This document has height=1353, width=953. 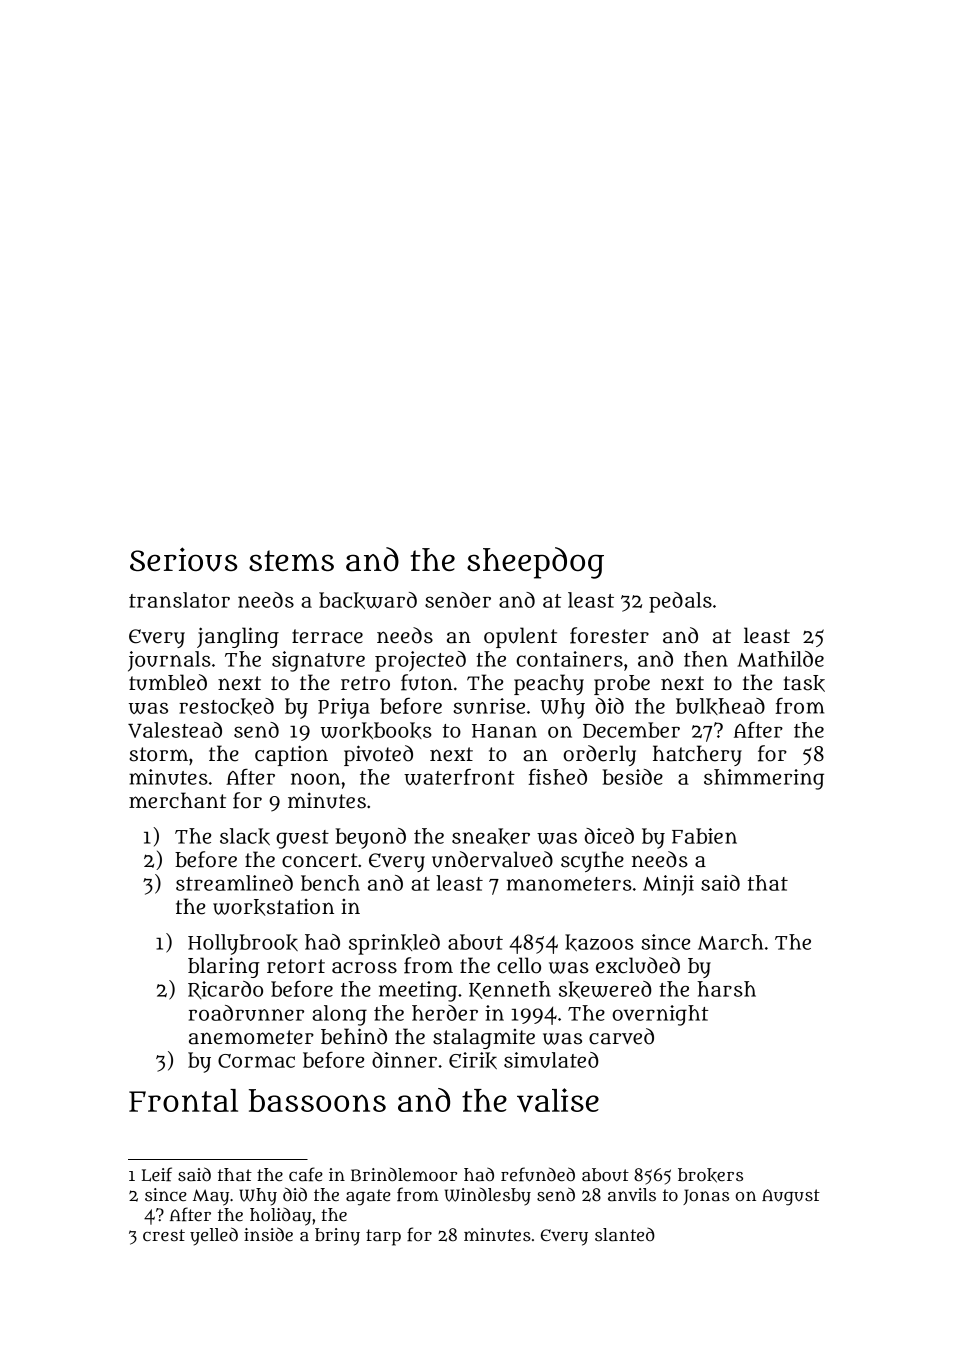 I want to click on pedals, so click(x=680, y=602).
